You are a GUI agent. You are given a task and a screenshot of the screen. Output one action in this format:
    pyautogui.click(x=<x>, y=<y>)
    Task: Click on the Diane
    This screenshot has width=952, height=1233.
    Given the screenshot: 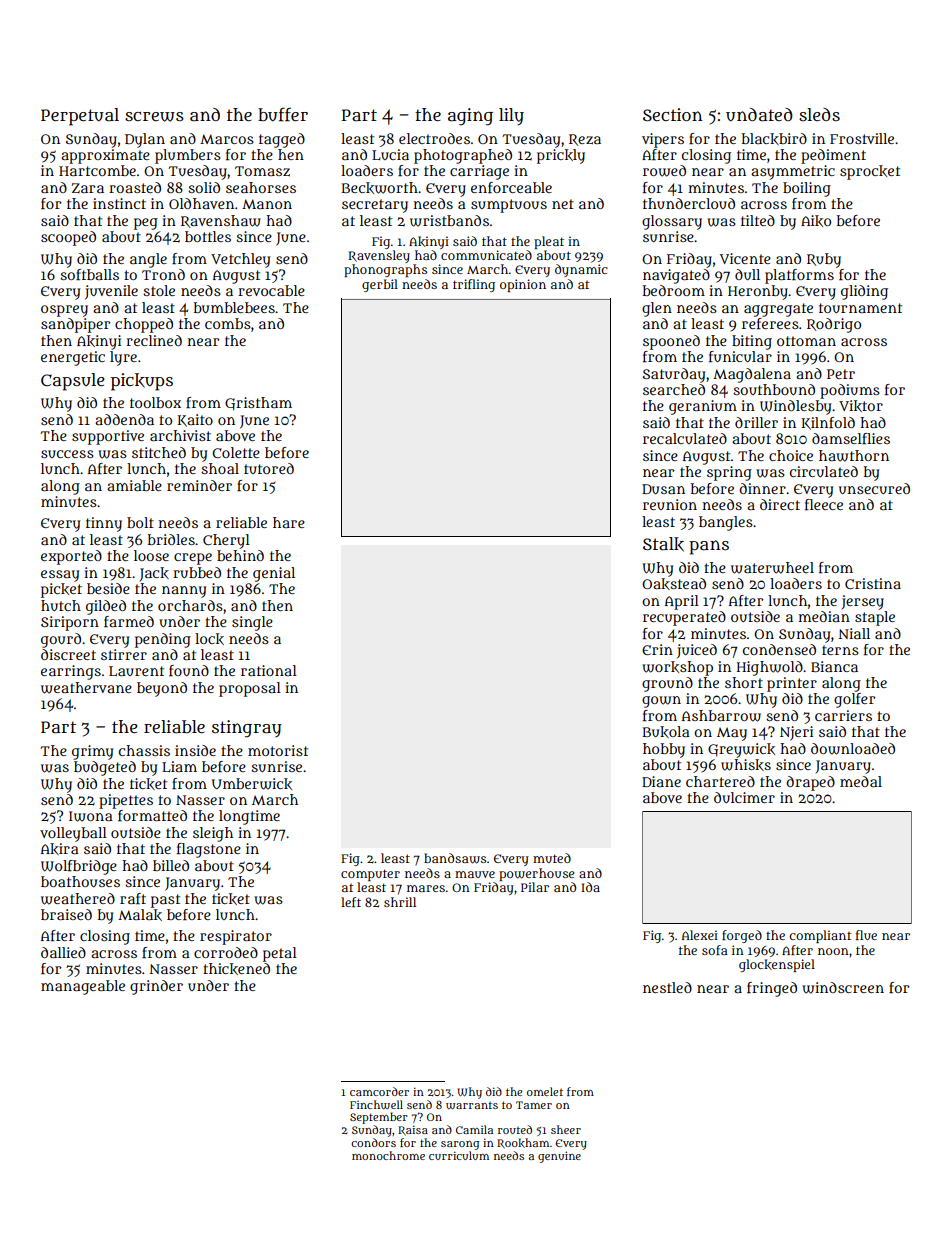 What is the action you would take?
    pyautogui.click(x=661, y=781)
